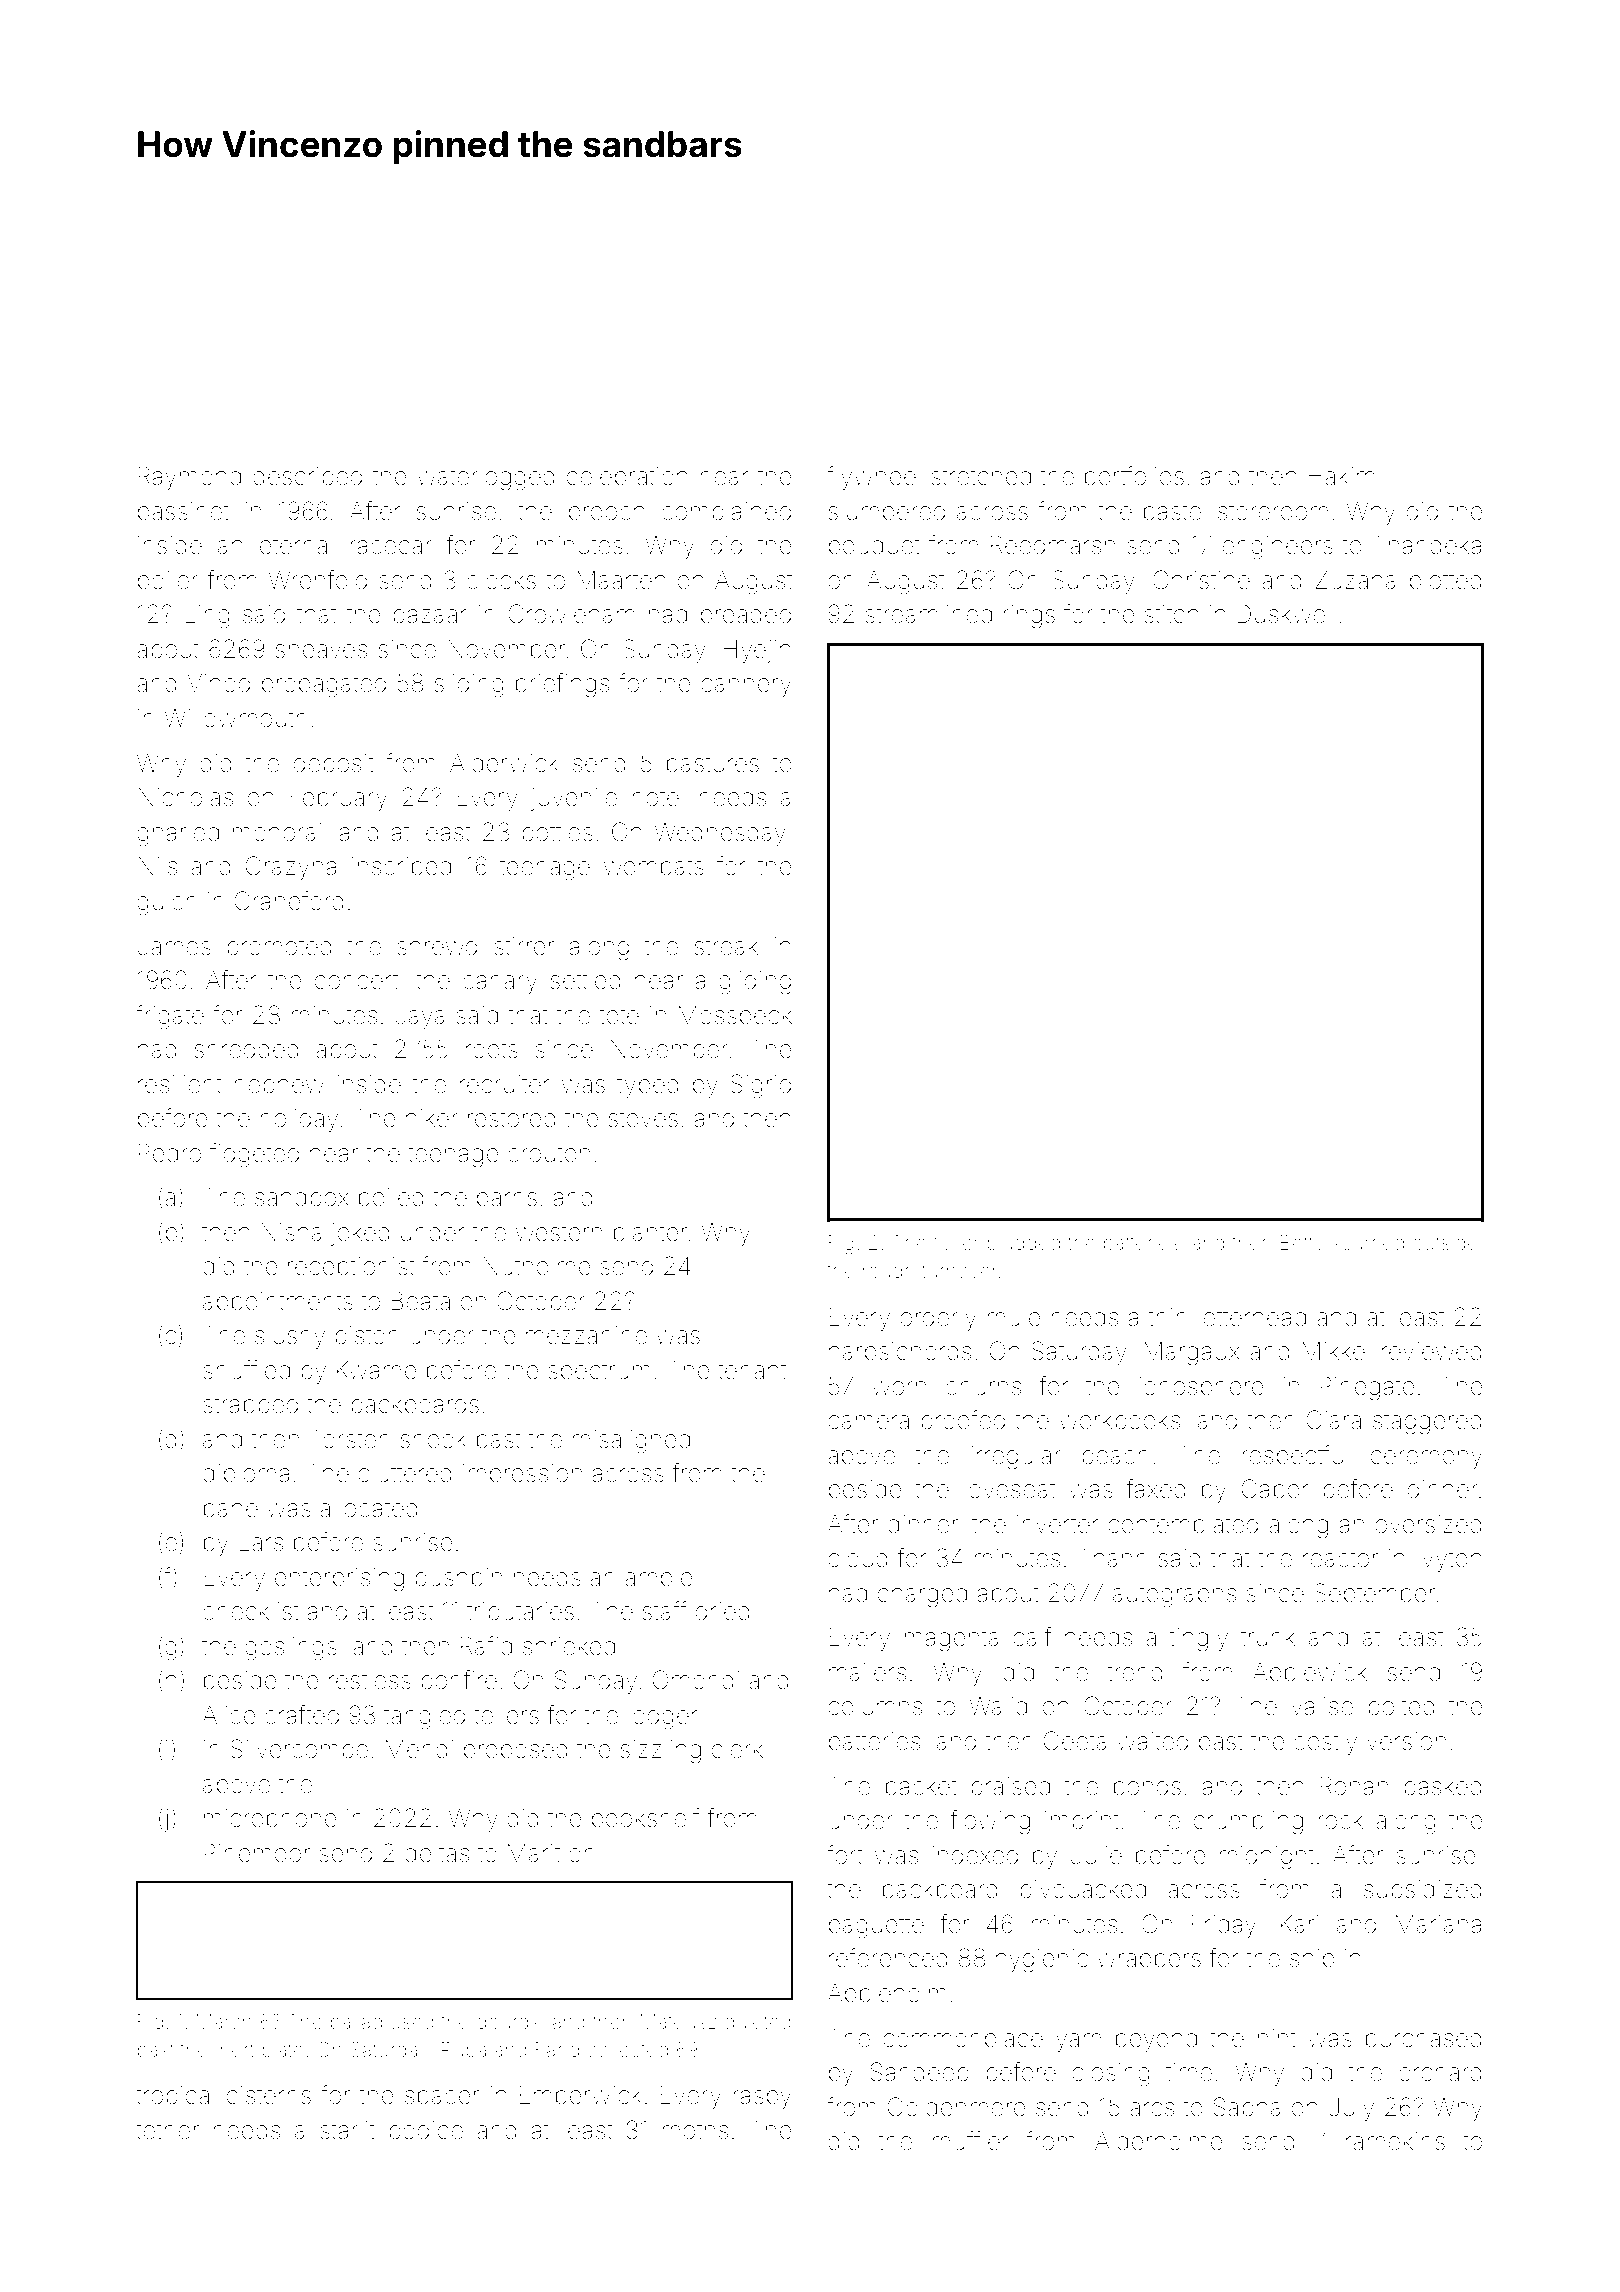  Describe the element at coordinates (755, 983) in the screenshot. I see `gliding` at that location.
